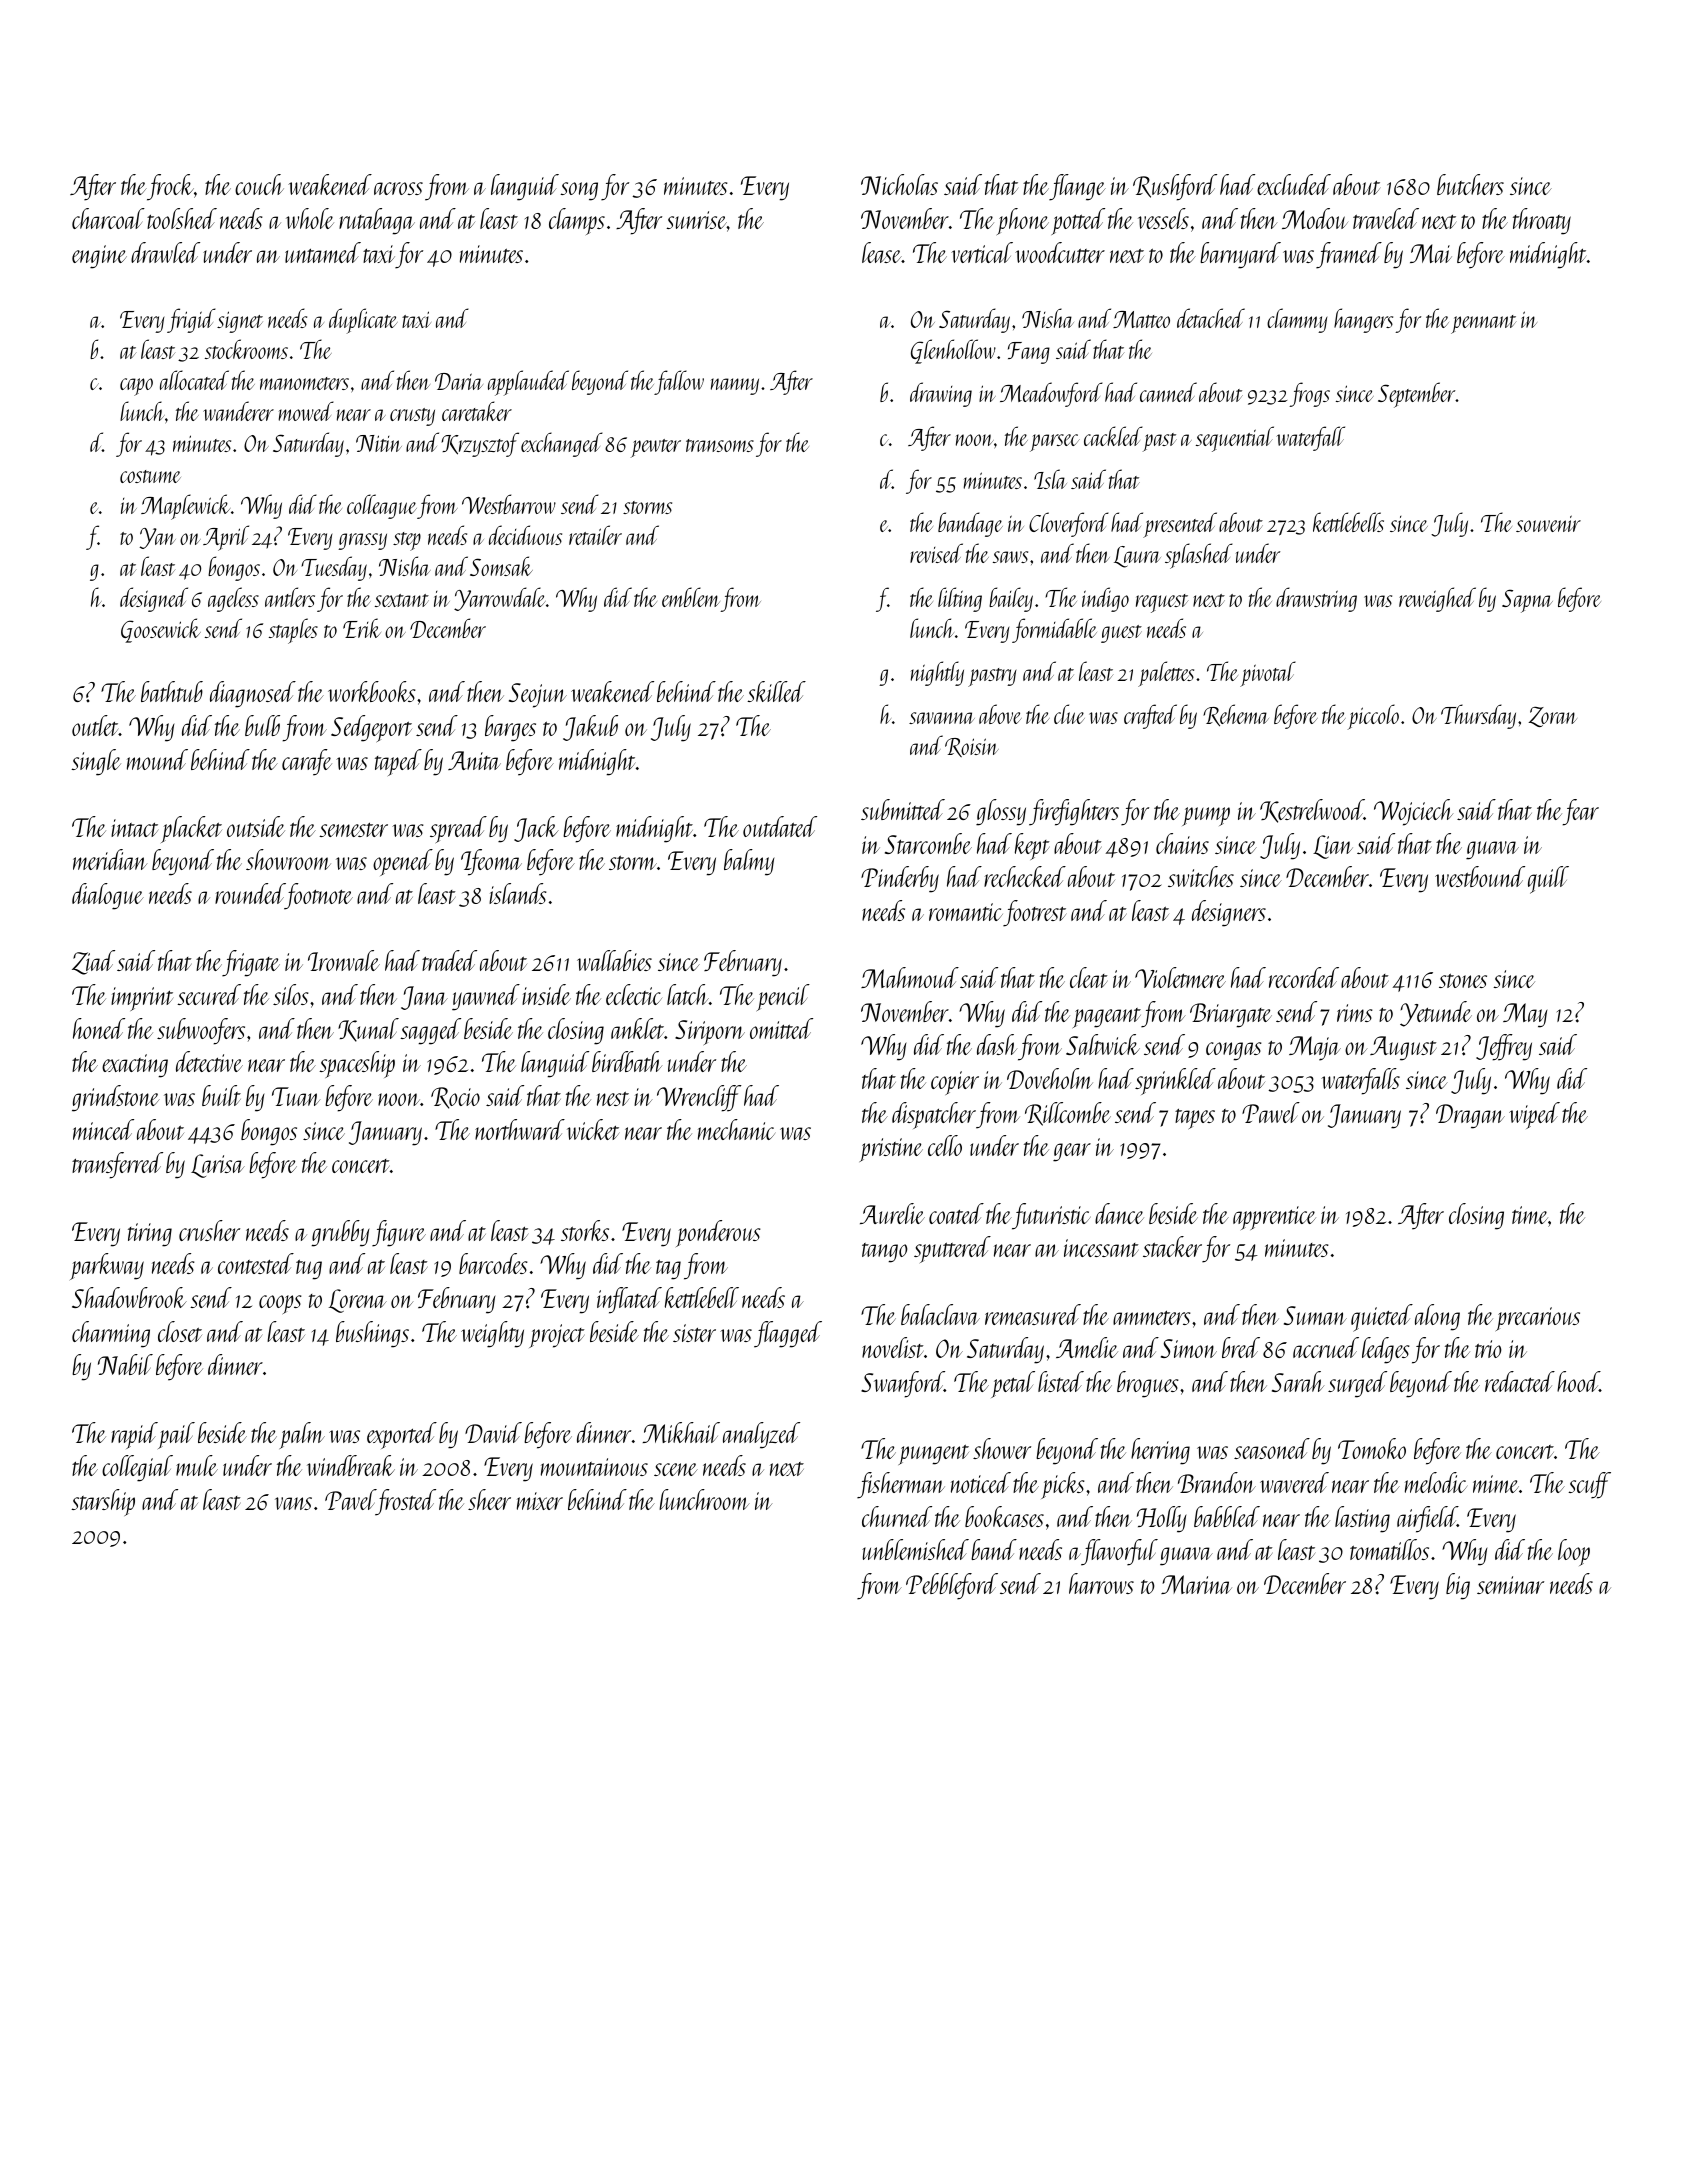 This document has height=2178, width=1683. Describe the element at coordinates (579, 191) in the document. I see `song` at that location.
